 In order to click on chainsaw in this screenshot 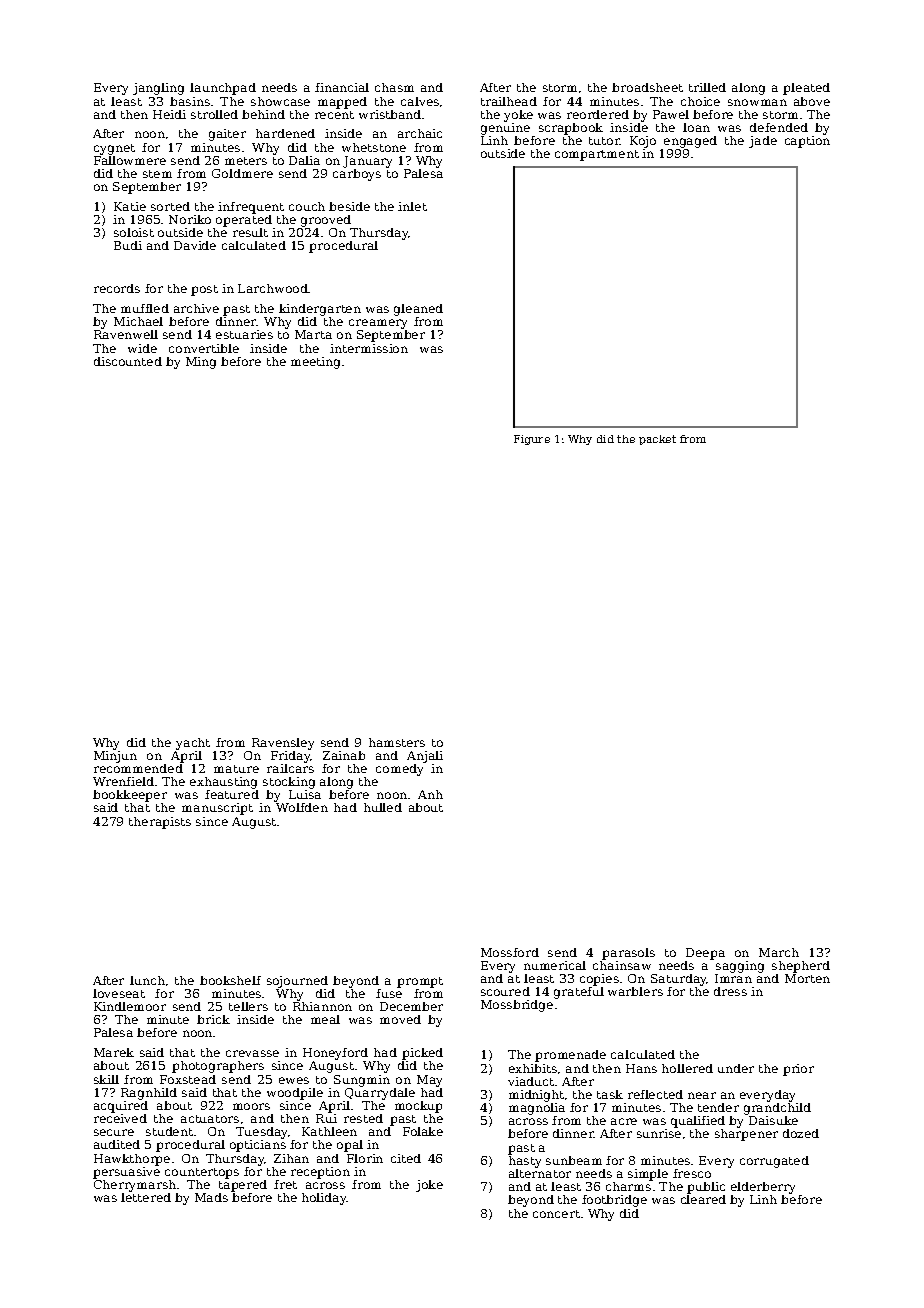, I will do `click(622, 965)`.
